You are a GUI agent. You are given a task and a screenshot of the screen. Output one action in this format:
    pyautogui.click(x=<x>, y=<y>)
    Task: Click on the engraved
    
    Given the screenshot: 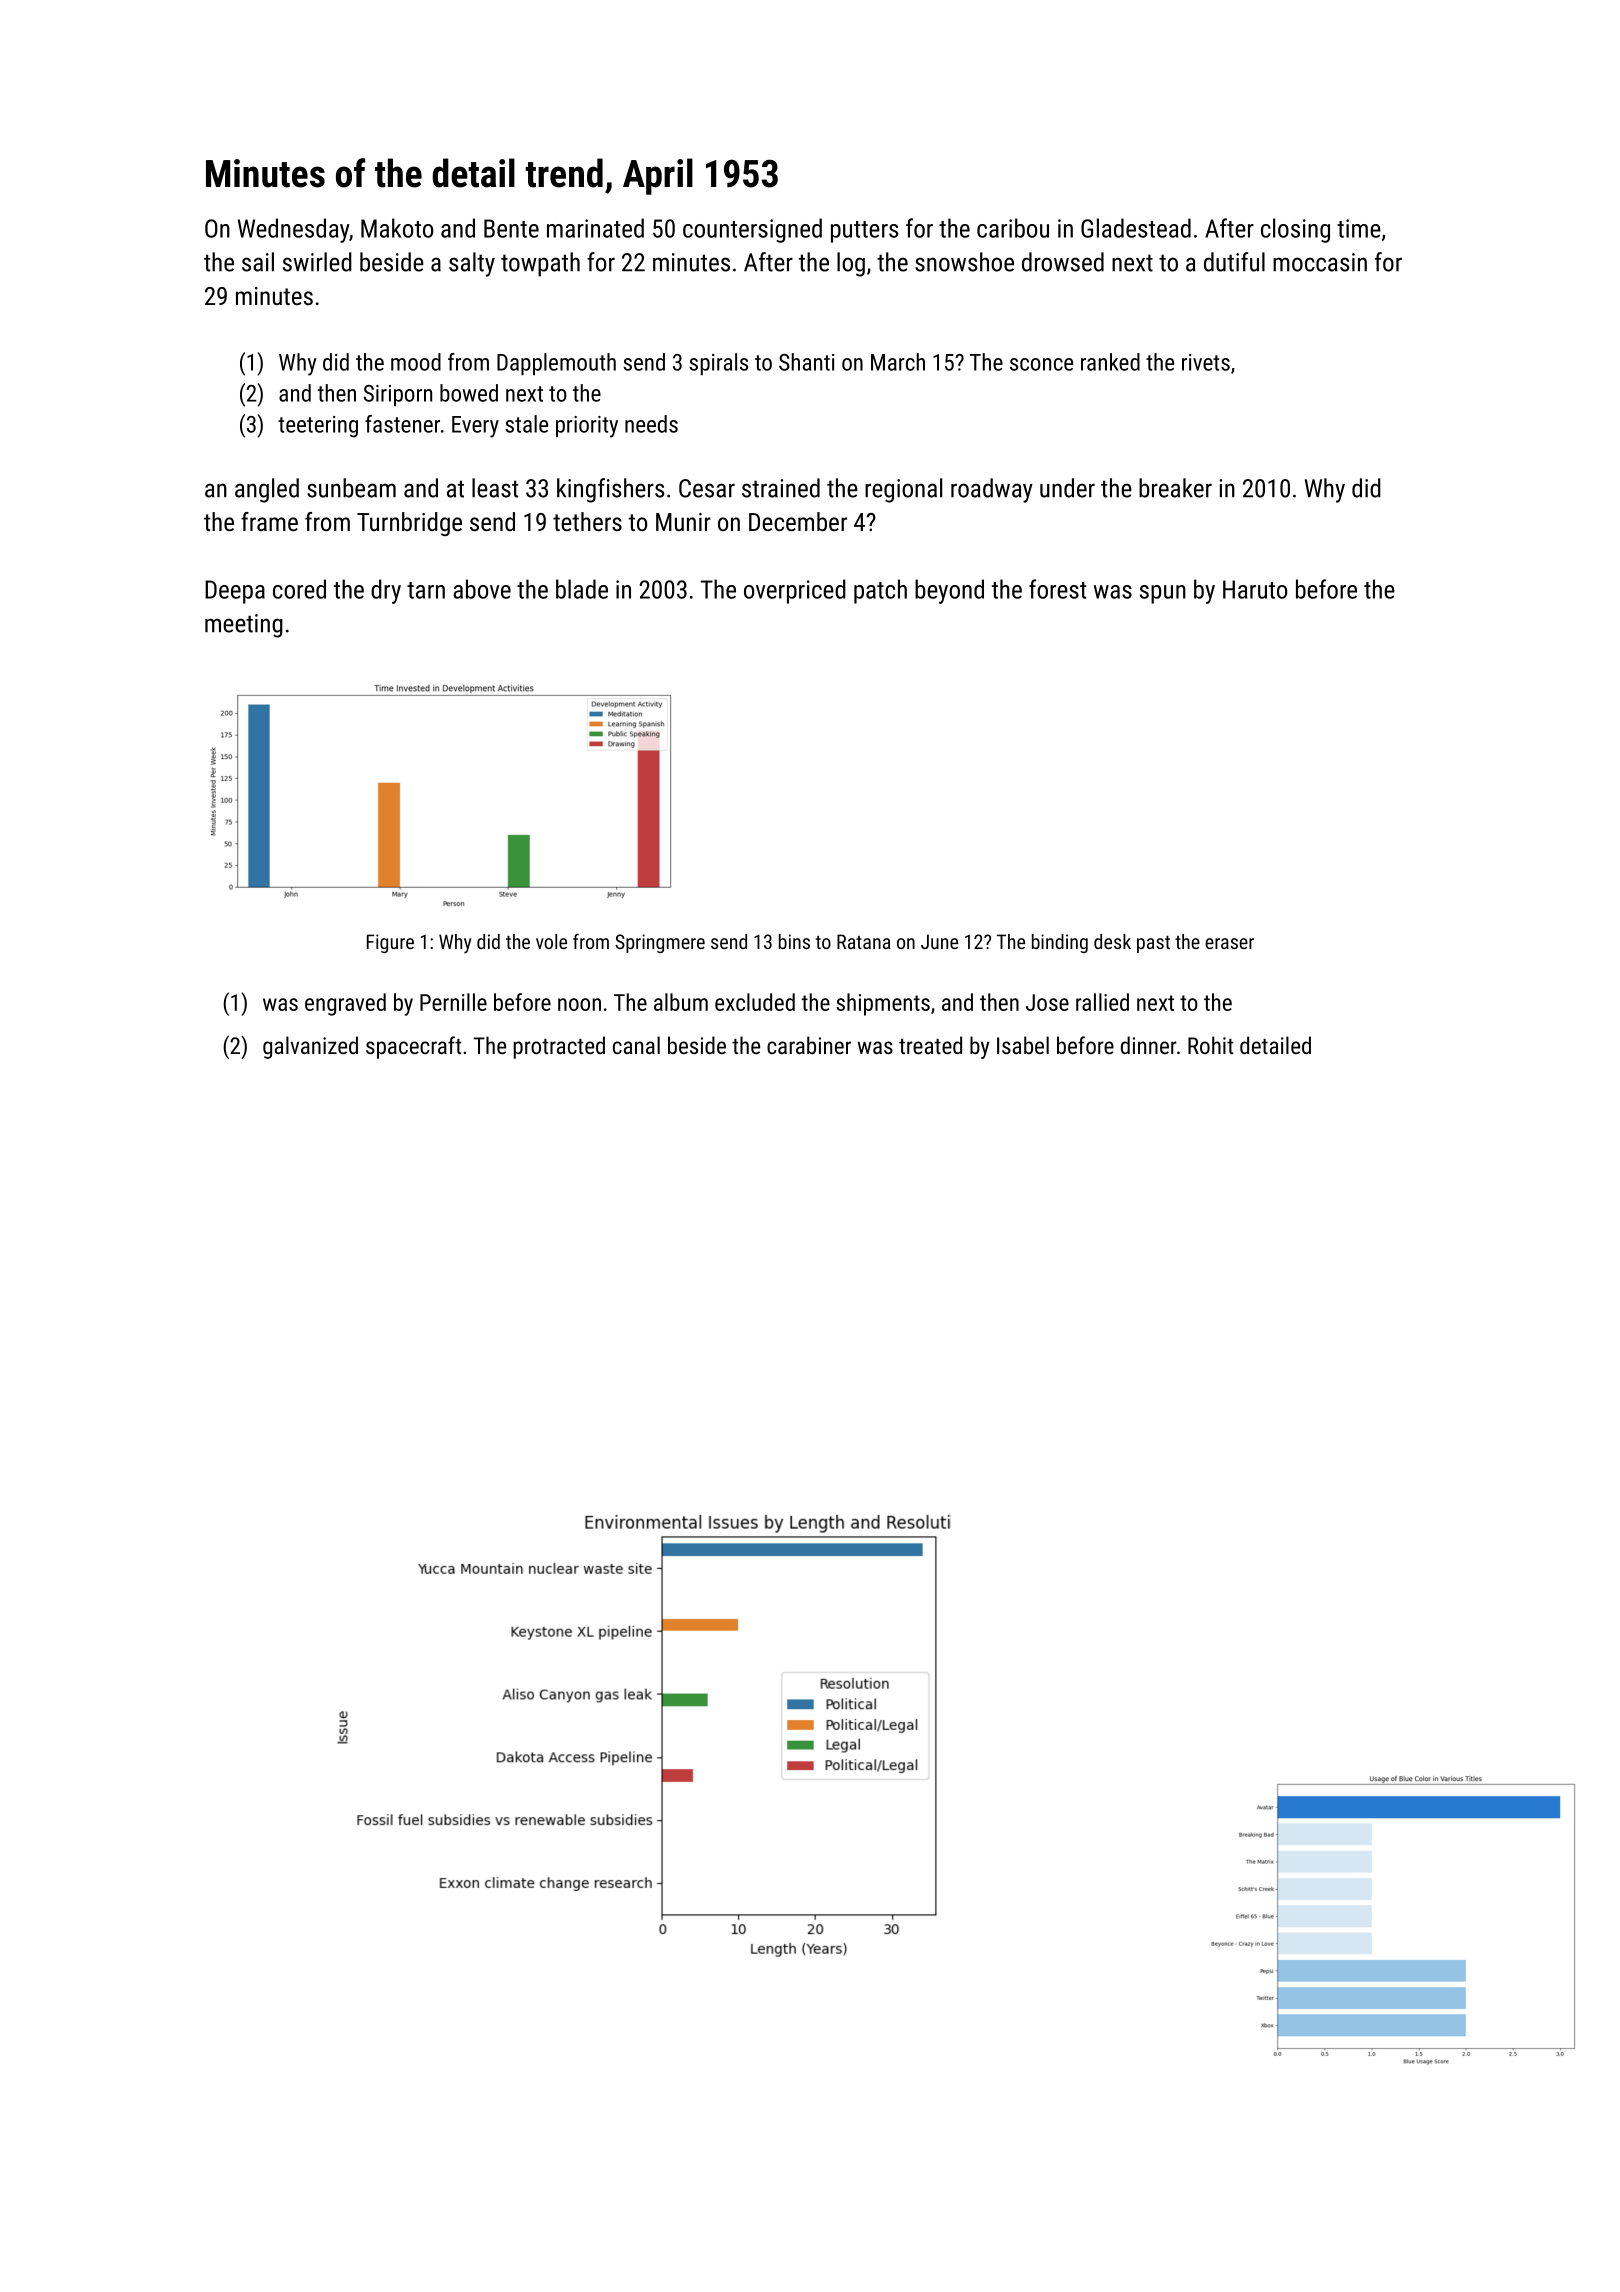 What is the action you would take?
    pyautogui.click(x=345, y=1004)
